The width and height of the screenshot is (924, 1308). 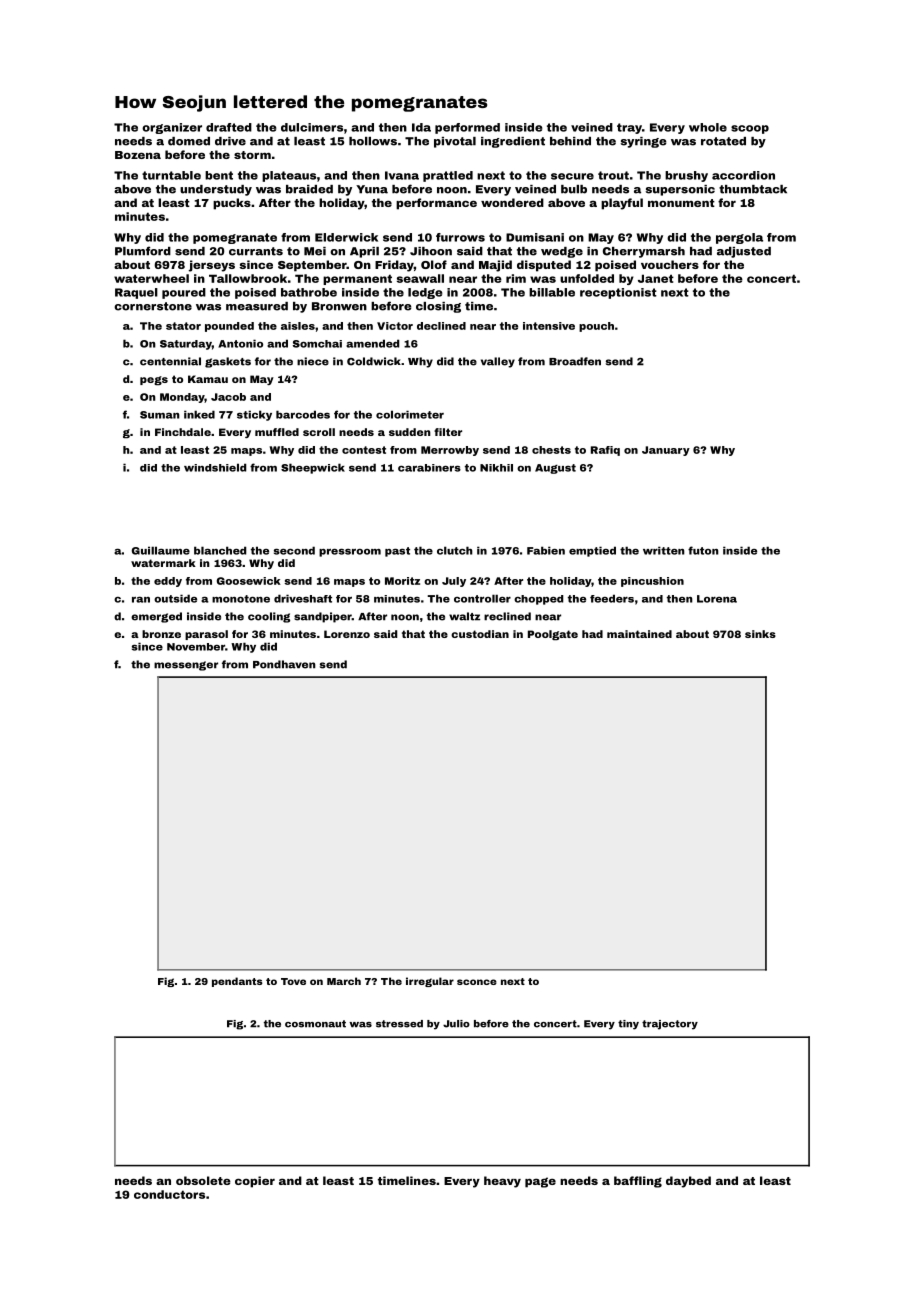 I want to click on bronze, so click(x=161, y=634).
